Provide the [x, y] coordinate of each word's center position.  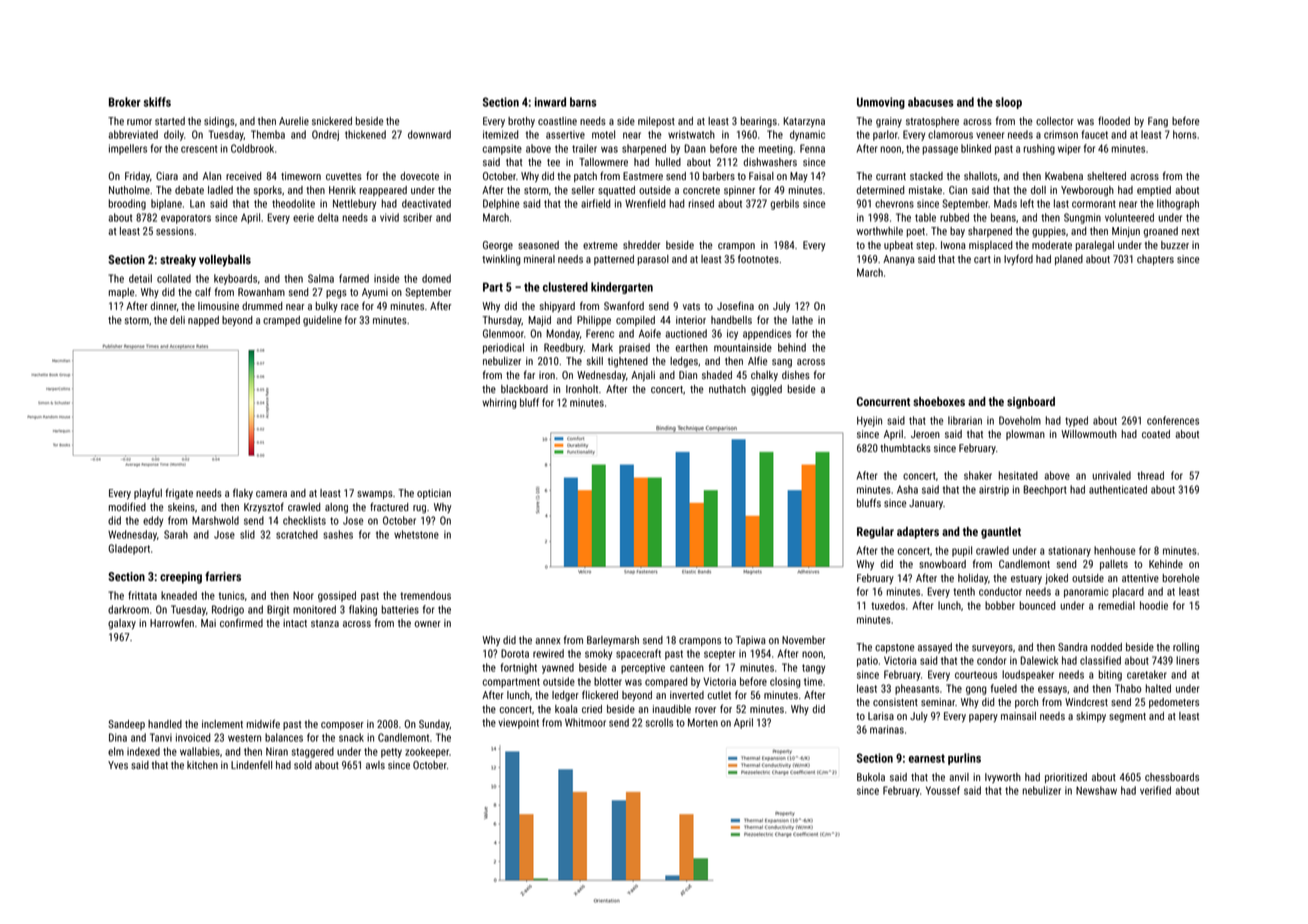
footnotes [758, 258]
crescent [199, 149]
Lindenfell [251, 764]
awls [375, 765]
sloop [1009, 103]
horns [1185, 134]
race [350, 307]
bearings [759, 122]
